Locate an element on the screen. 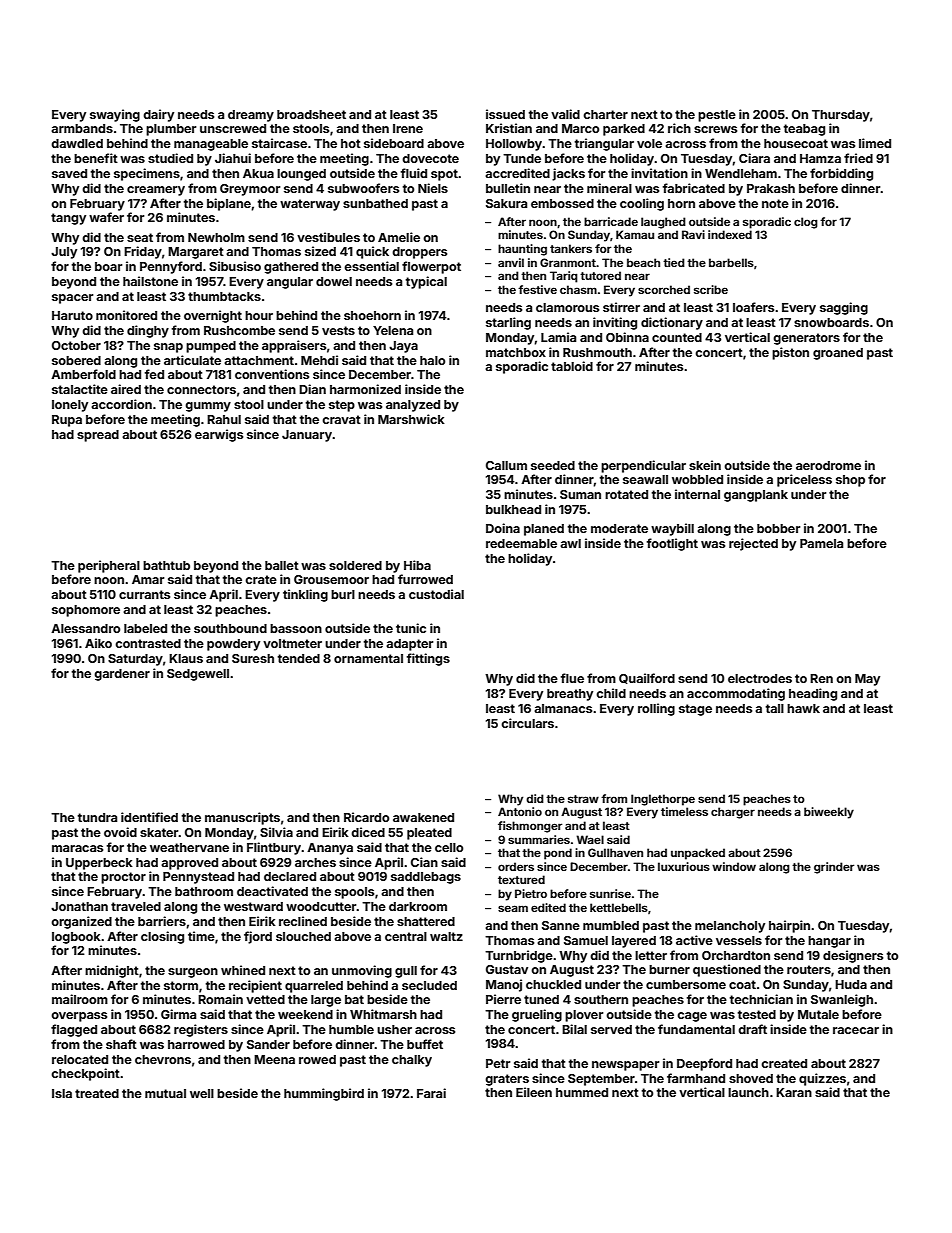  charter is located at coordinates (605, 114).
